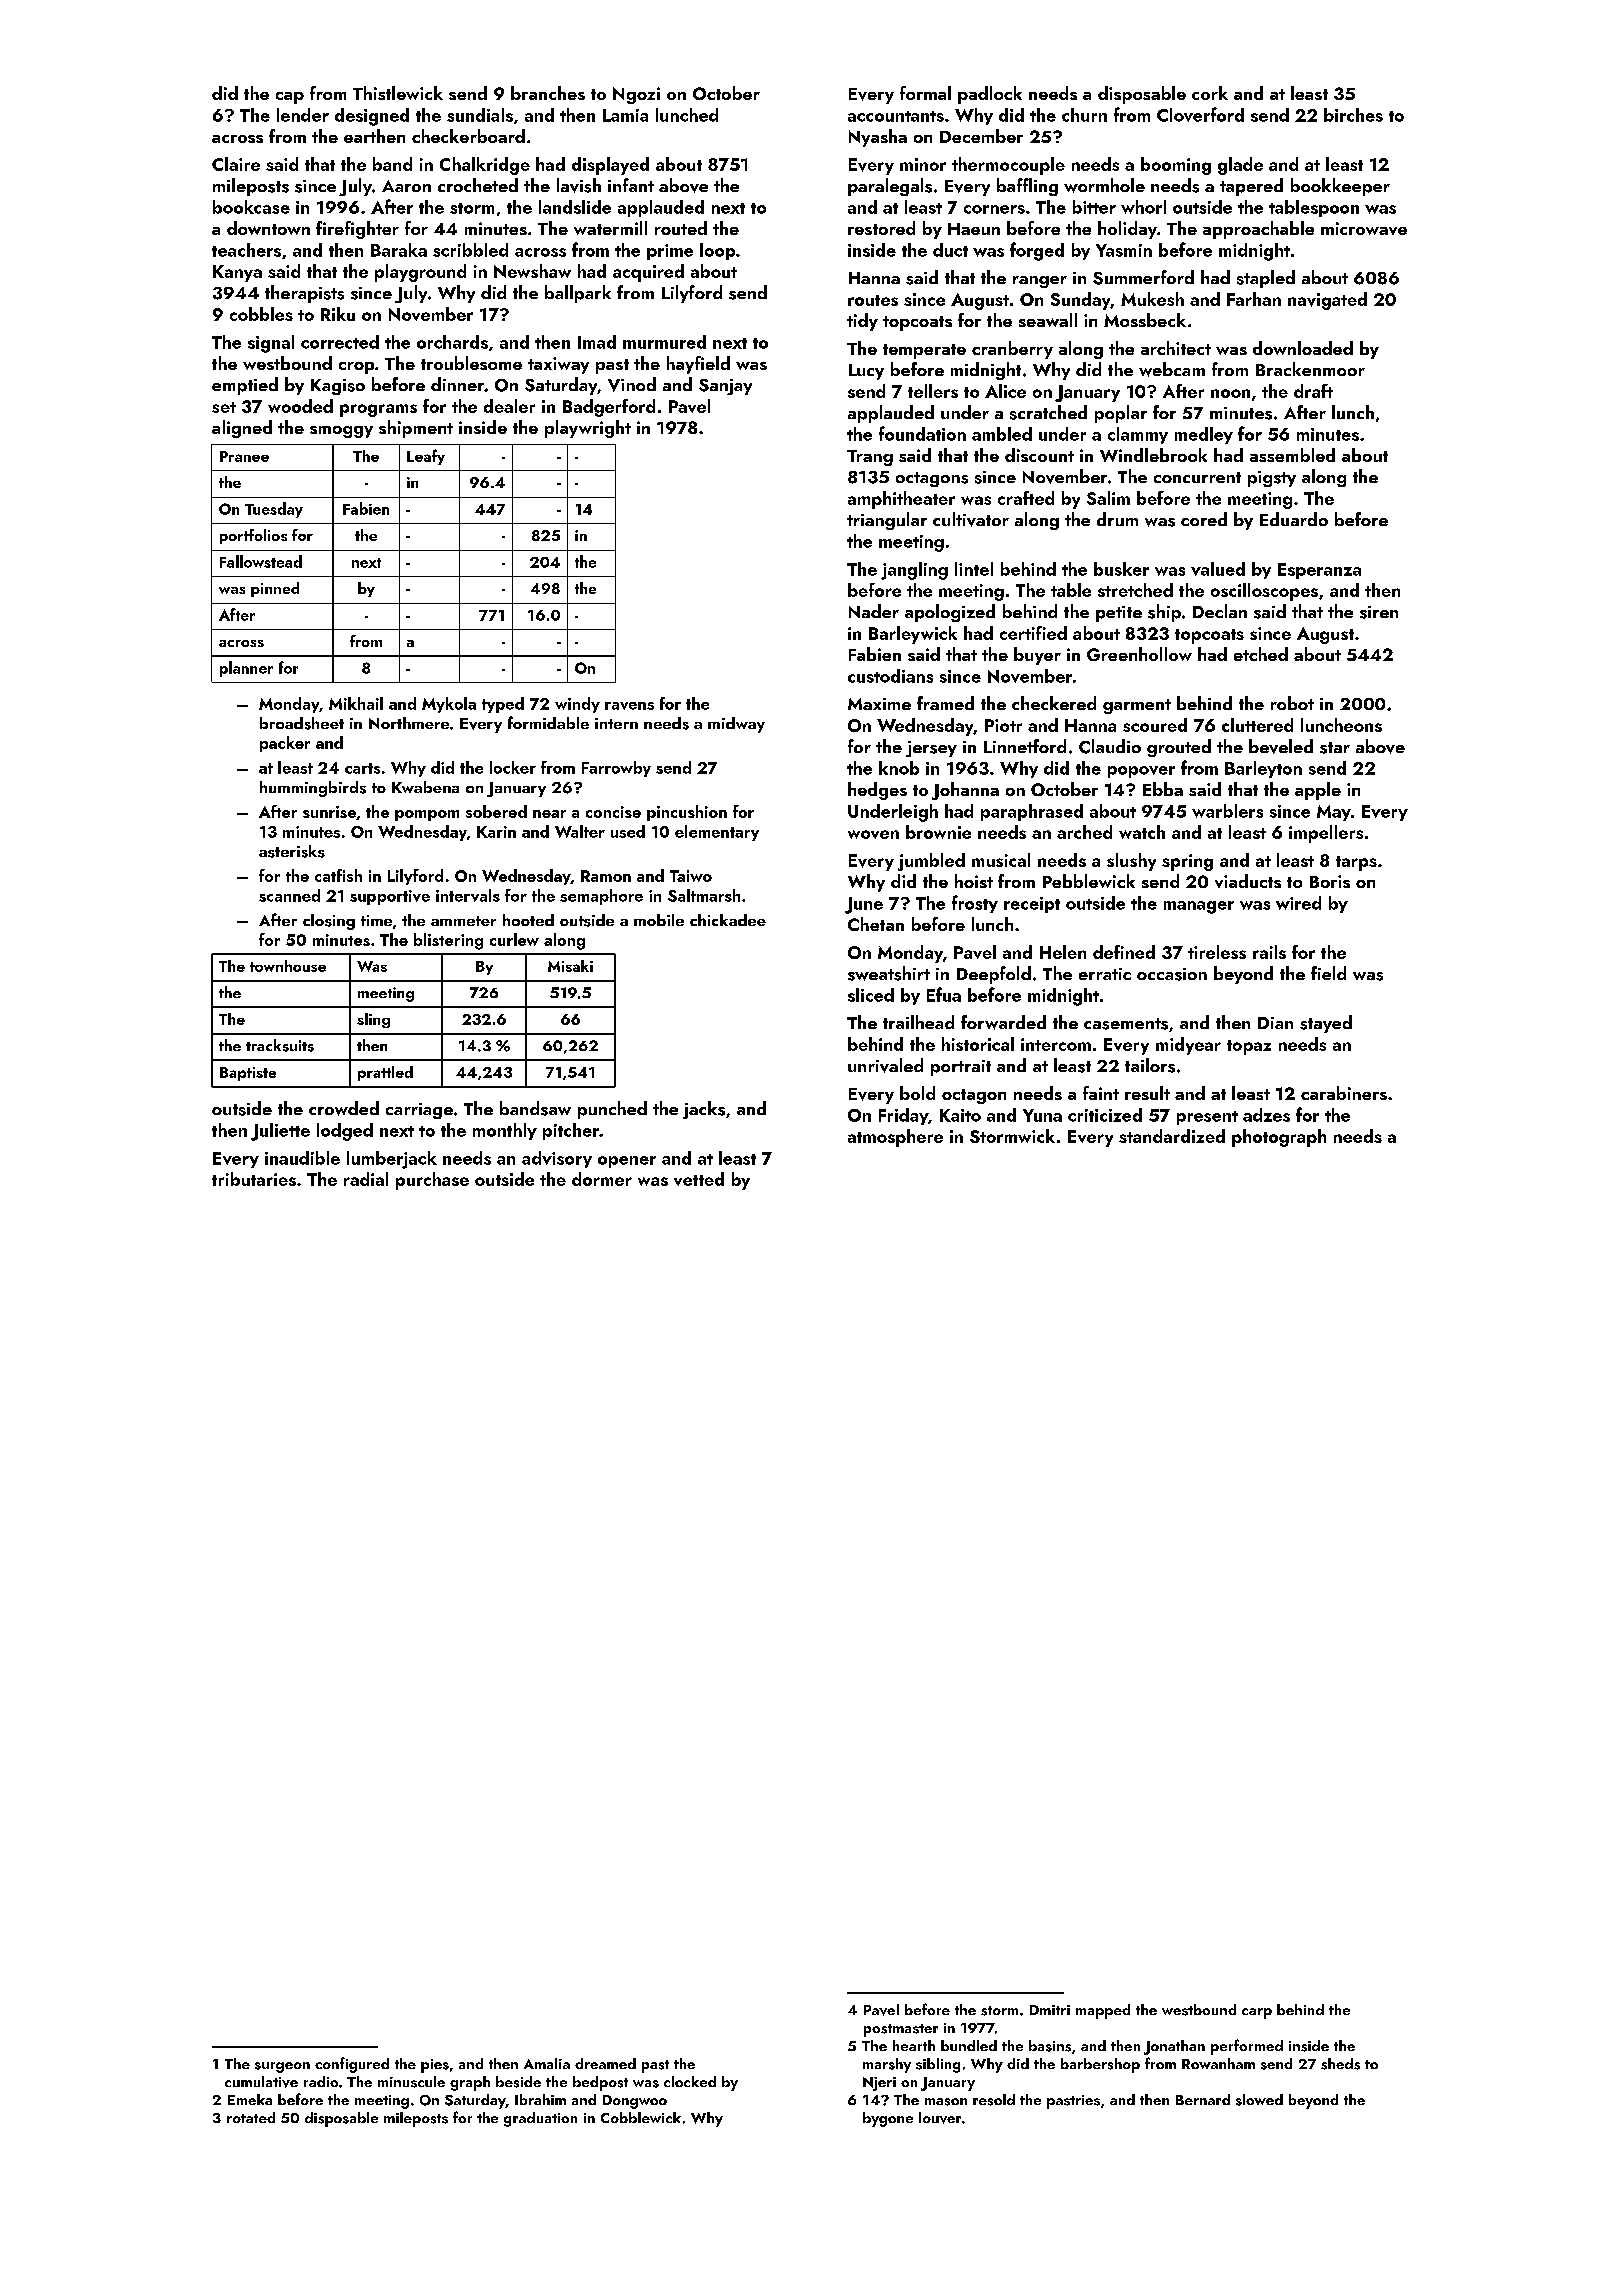 Image resolution: width=1620 pixels, height=2292 pixels. What do you see at coordinates (1172, 1136) in the screenshot?
I see `standardized` at bounding box center [1172, 1136].
